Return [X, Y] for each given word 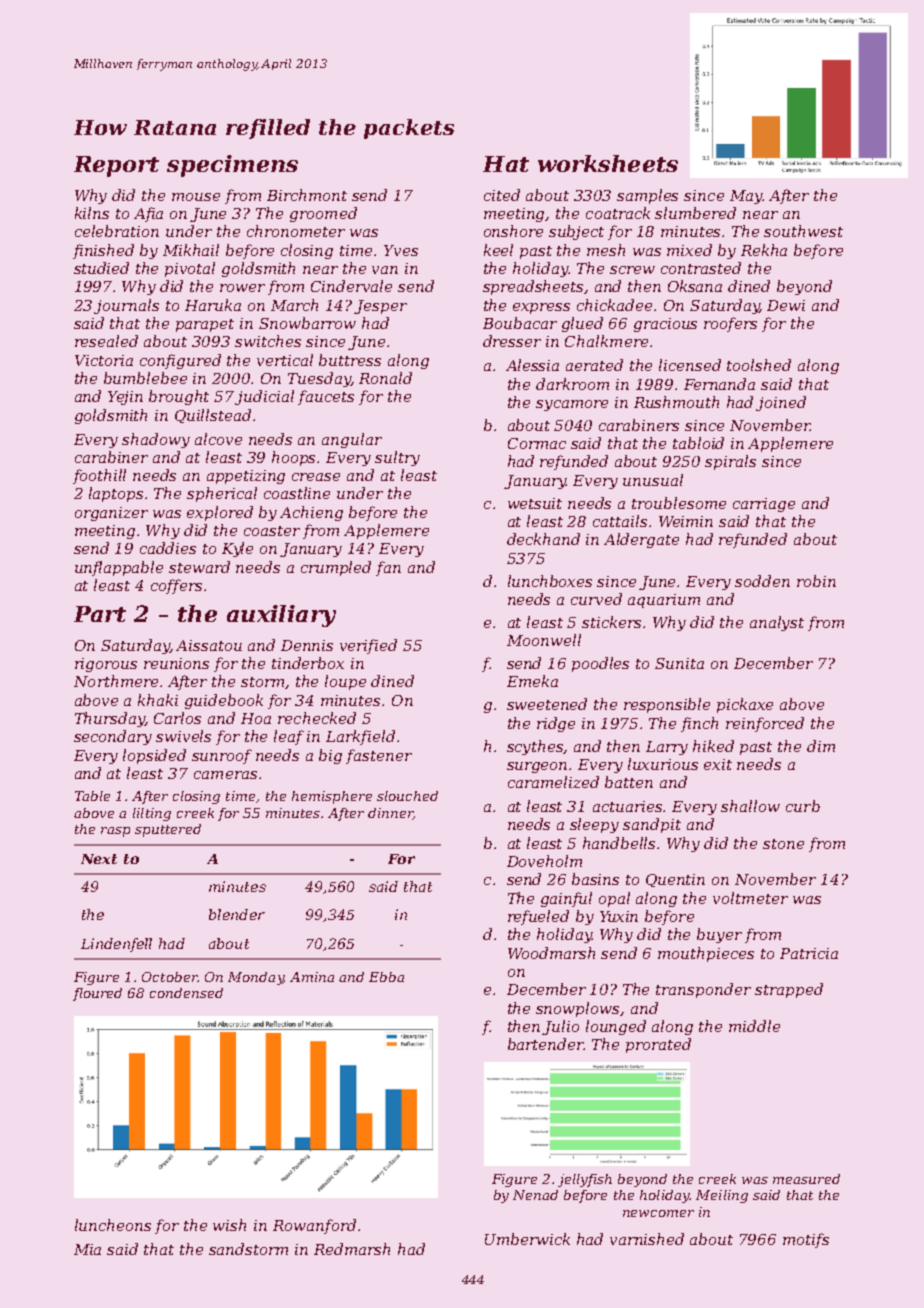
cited [502, 195]
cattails [620, 521]
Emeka [532, 681]
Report [116, 166]
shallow [750, 806]
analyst [777, 623]
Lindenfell [116, 945]
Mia [87, 1249]
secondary [113, 737]
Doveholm [544, 861]
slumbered [695, 213]
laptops [116, 494]
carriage [764, 505]
